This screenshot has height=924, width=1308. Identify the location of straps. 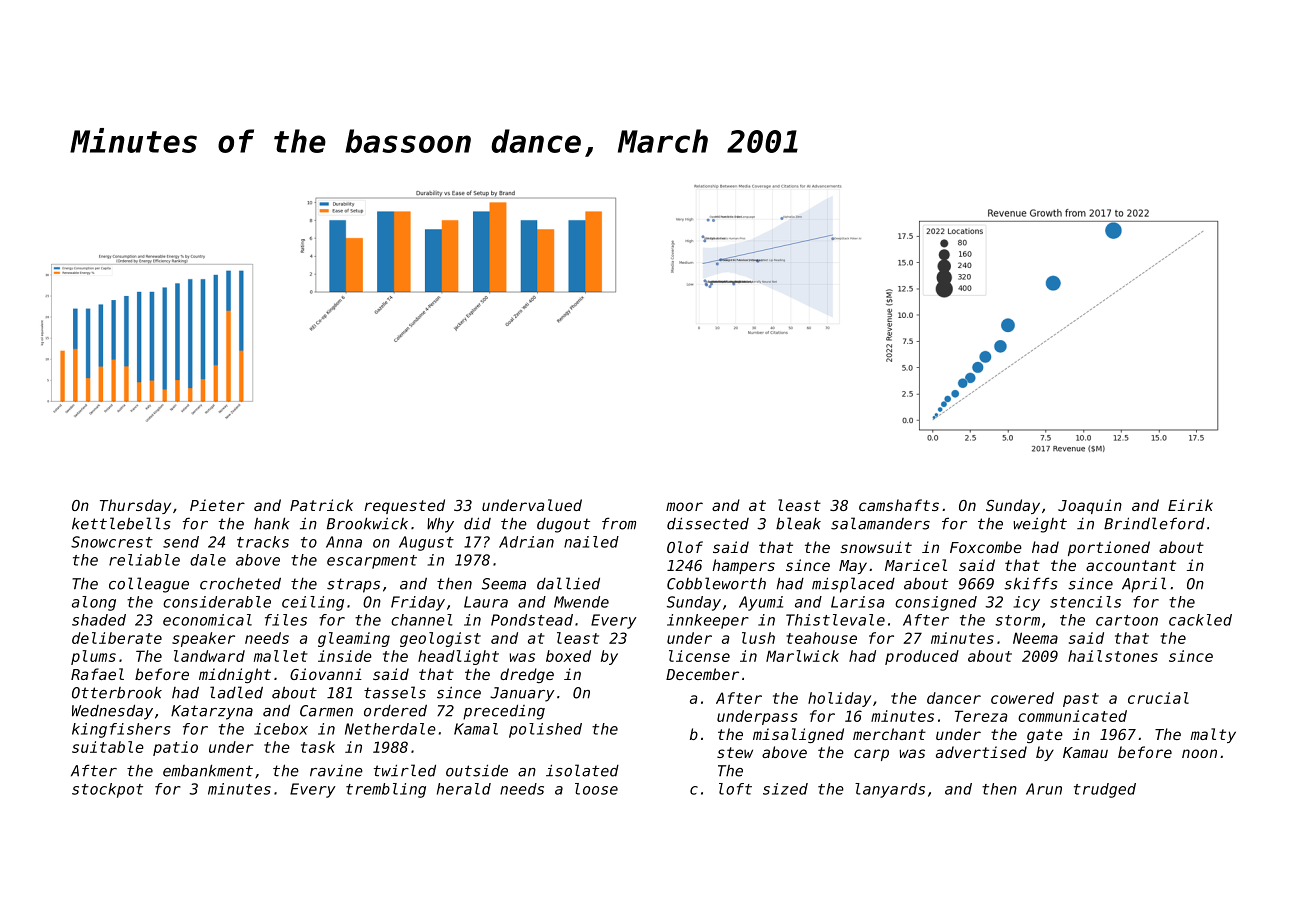
(353, 585).
